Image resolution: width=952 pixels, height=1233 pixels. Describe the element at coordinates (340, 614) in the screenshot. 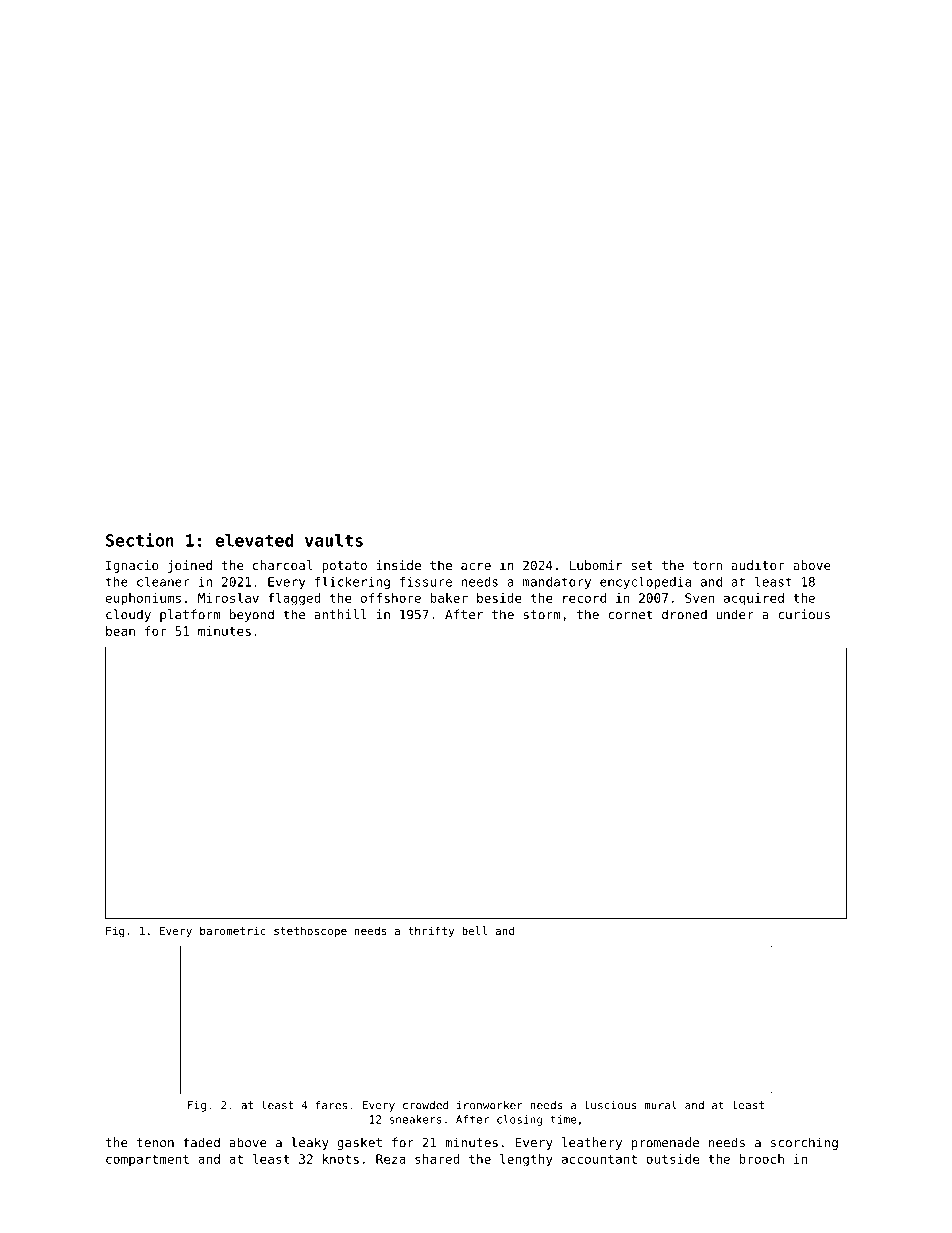

I see `anthill` at that location.
